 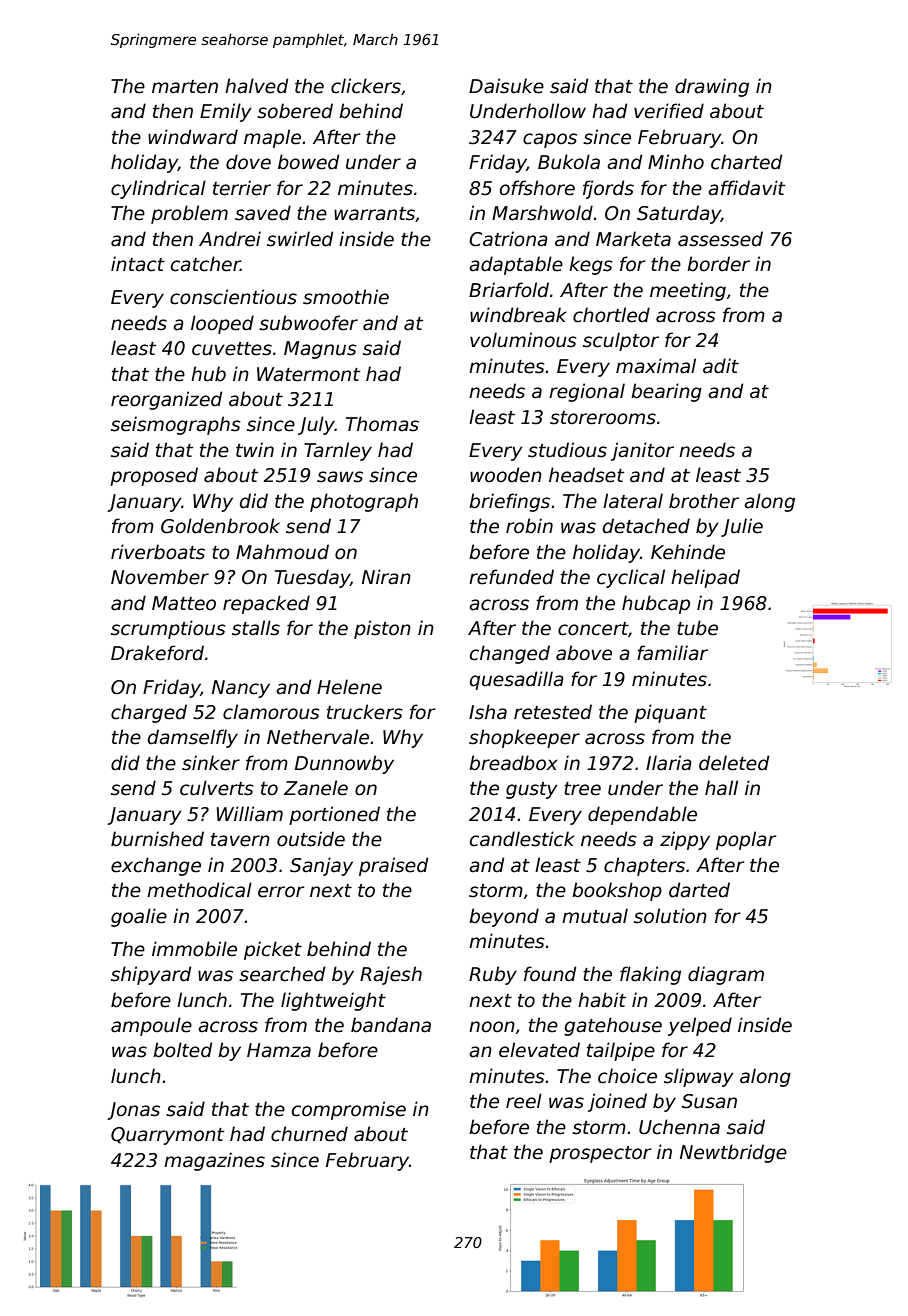 What do you see at coordinates (746, 188) in the page?
I see `affidavit` at bounding box center [746, 188].
